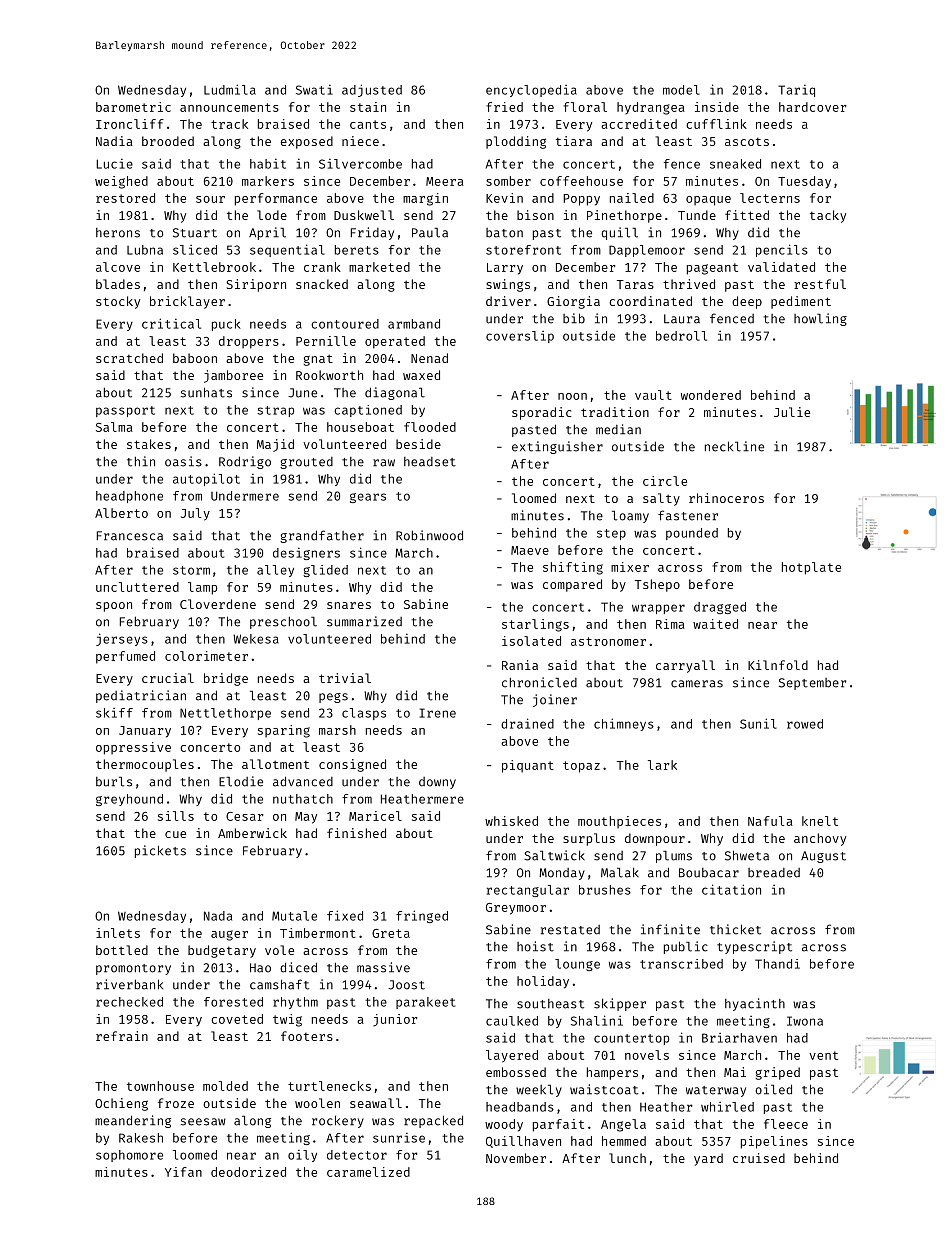  Describe the element at coordinates (368, 1172) in the screenshot. I see `caramelized` at that location.
